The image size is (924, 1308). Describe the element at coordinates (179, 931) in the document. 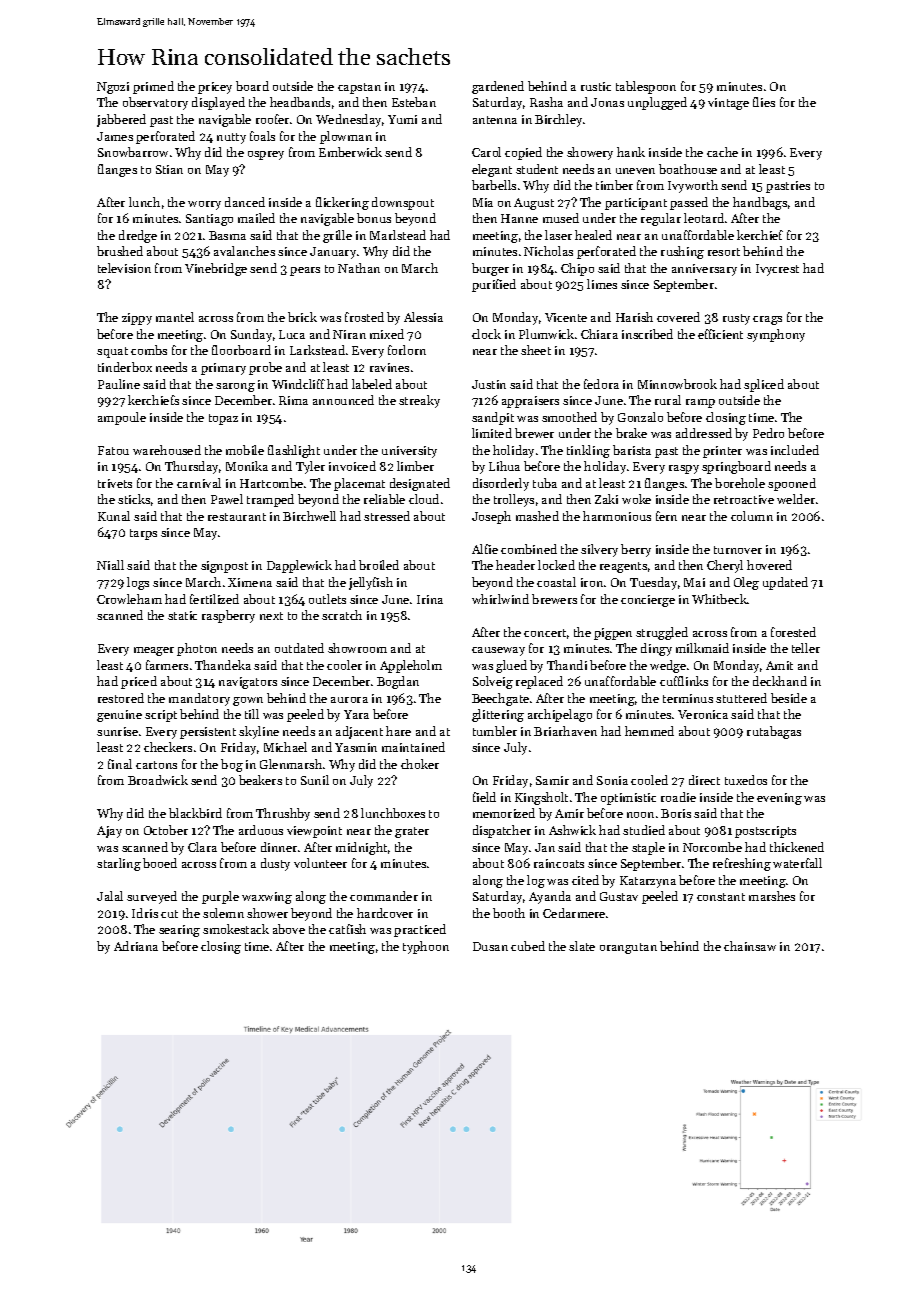

I see `searing` at that location.
